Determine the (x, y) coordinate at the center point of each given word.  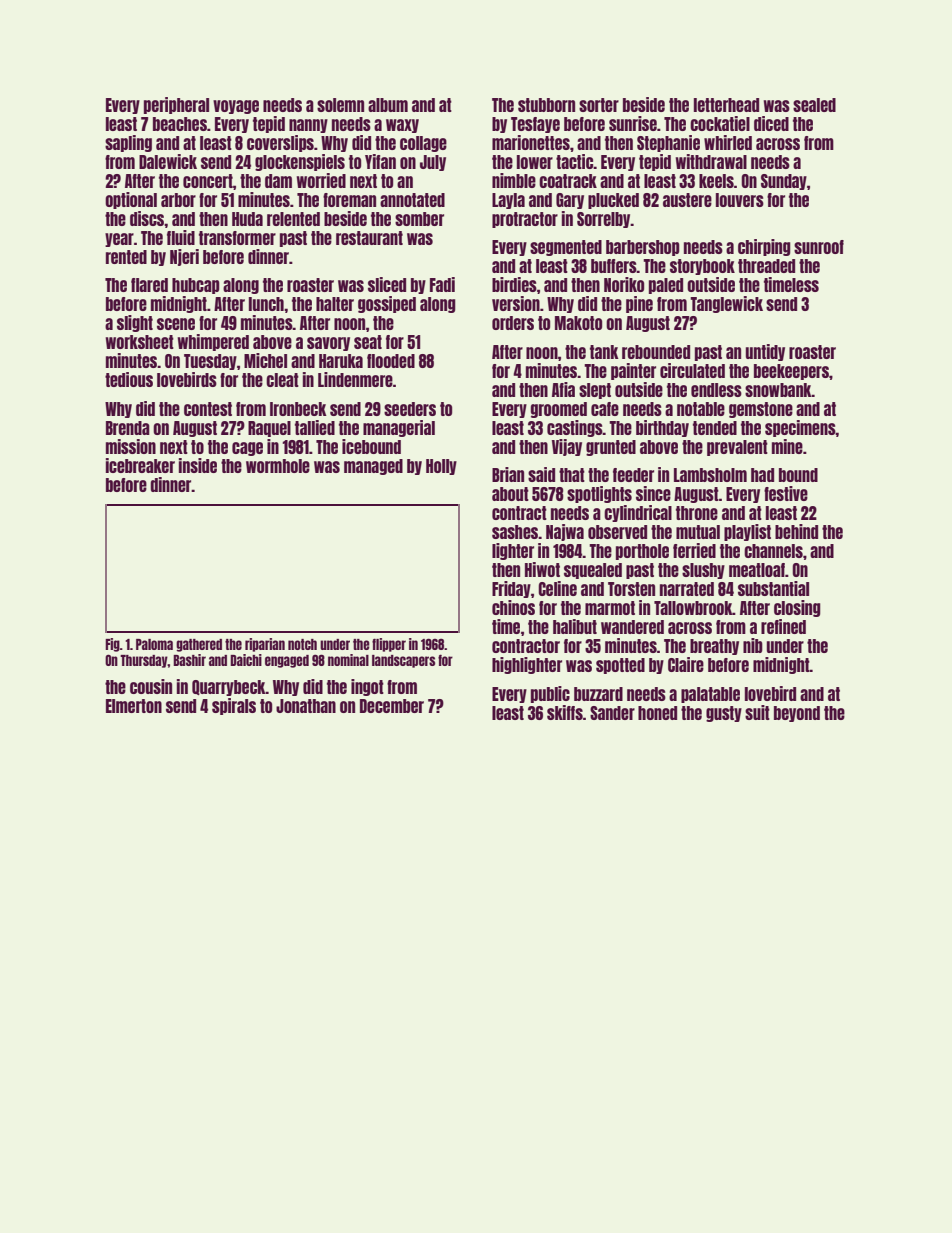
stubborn (546, 105)
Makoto (578, 323)
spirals (234, 706)
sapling (128, 143)
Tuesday (210, 362)
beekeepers (791, 372)
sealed (814, 105)
